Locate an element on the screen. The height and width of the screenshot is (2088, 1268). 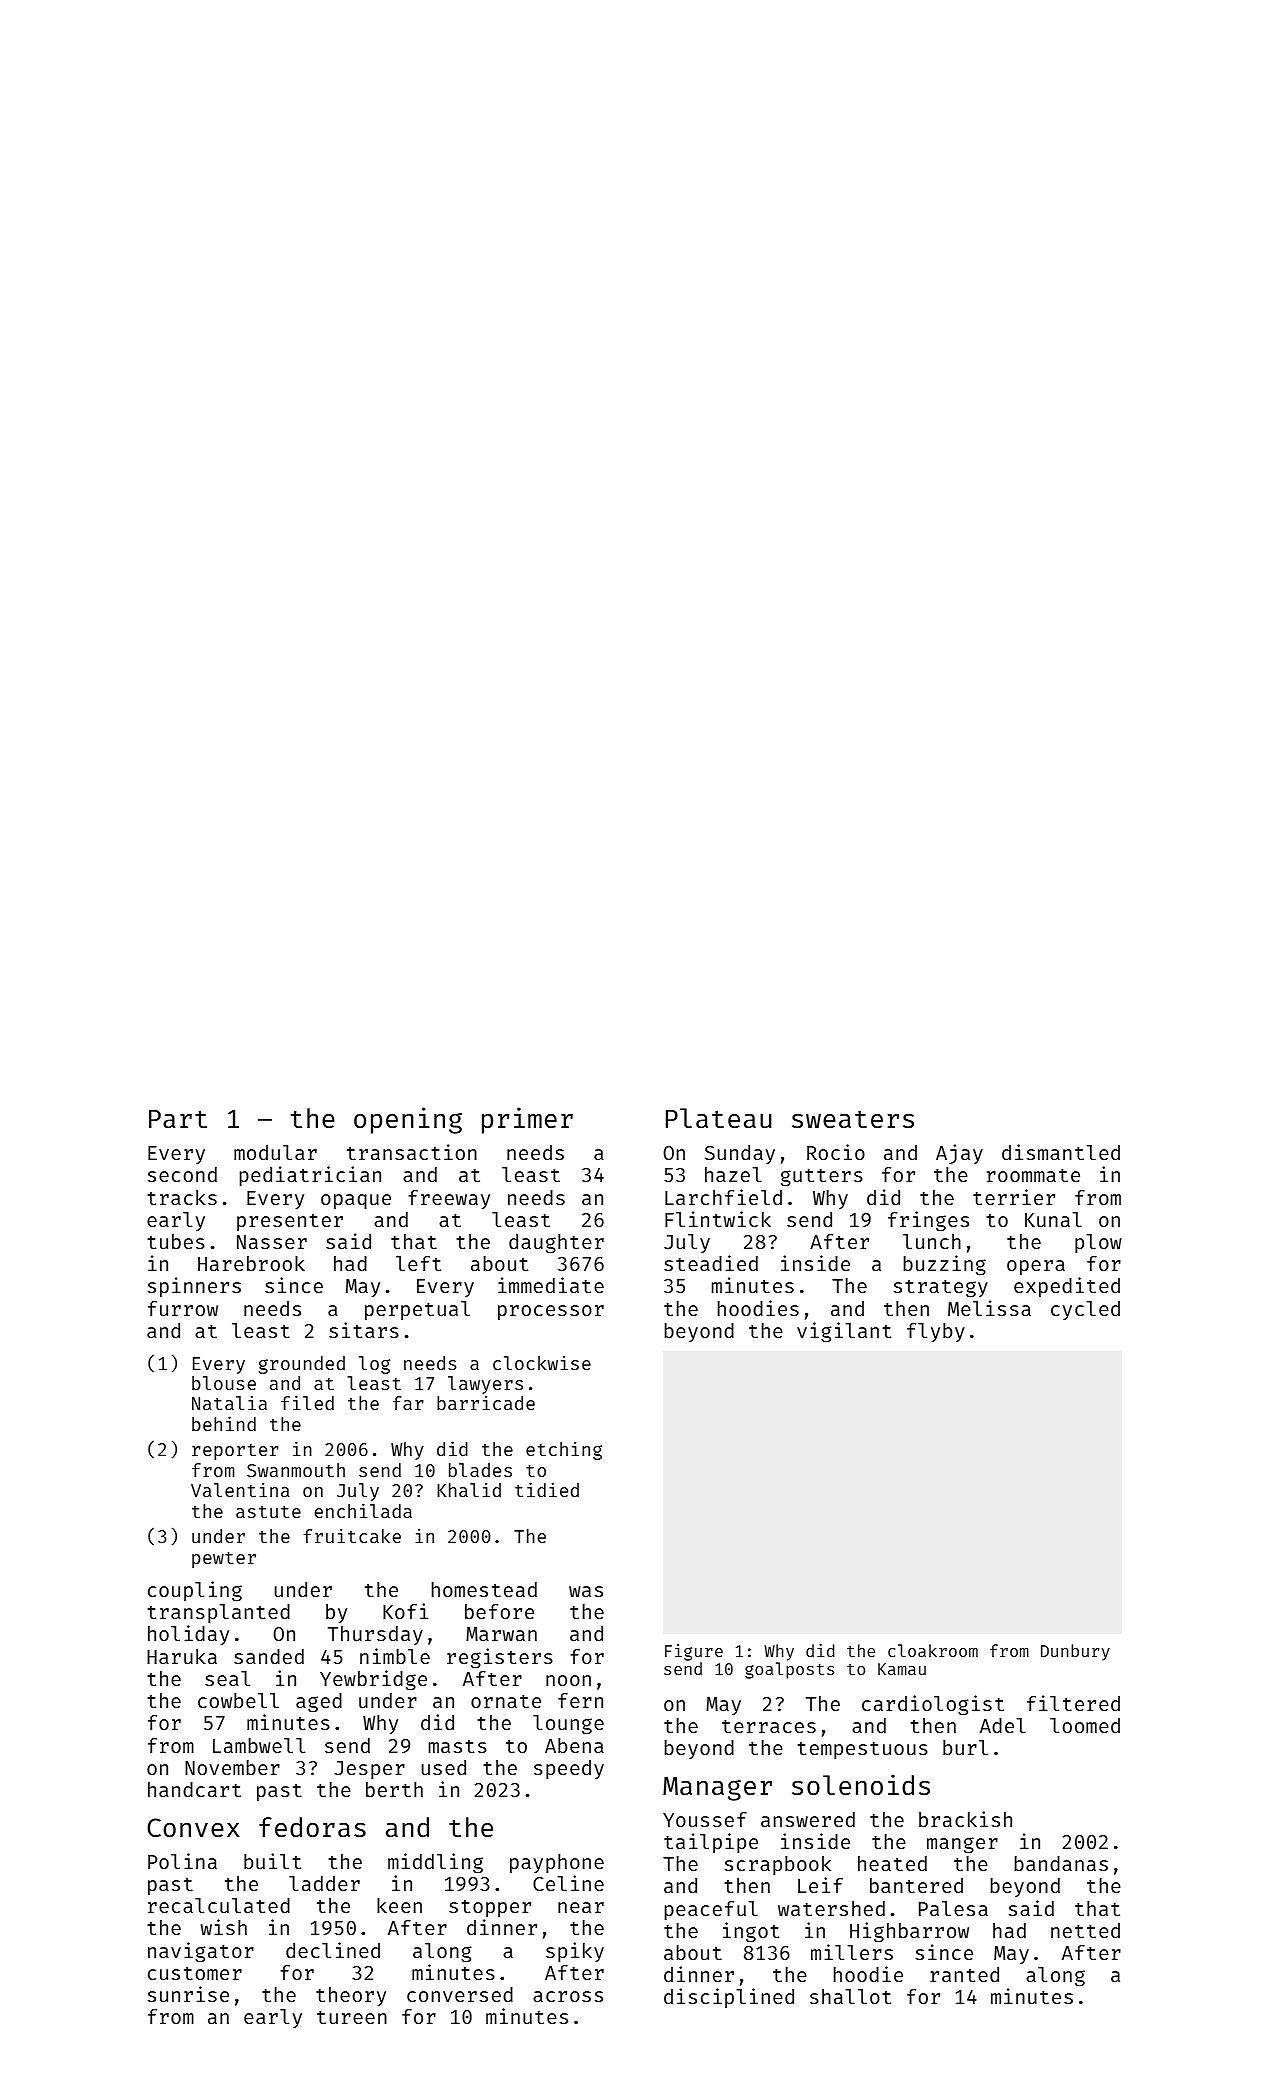
Swanmouth is located at coordinates (296, 1470).
